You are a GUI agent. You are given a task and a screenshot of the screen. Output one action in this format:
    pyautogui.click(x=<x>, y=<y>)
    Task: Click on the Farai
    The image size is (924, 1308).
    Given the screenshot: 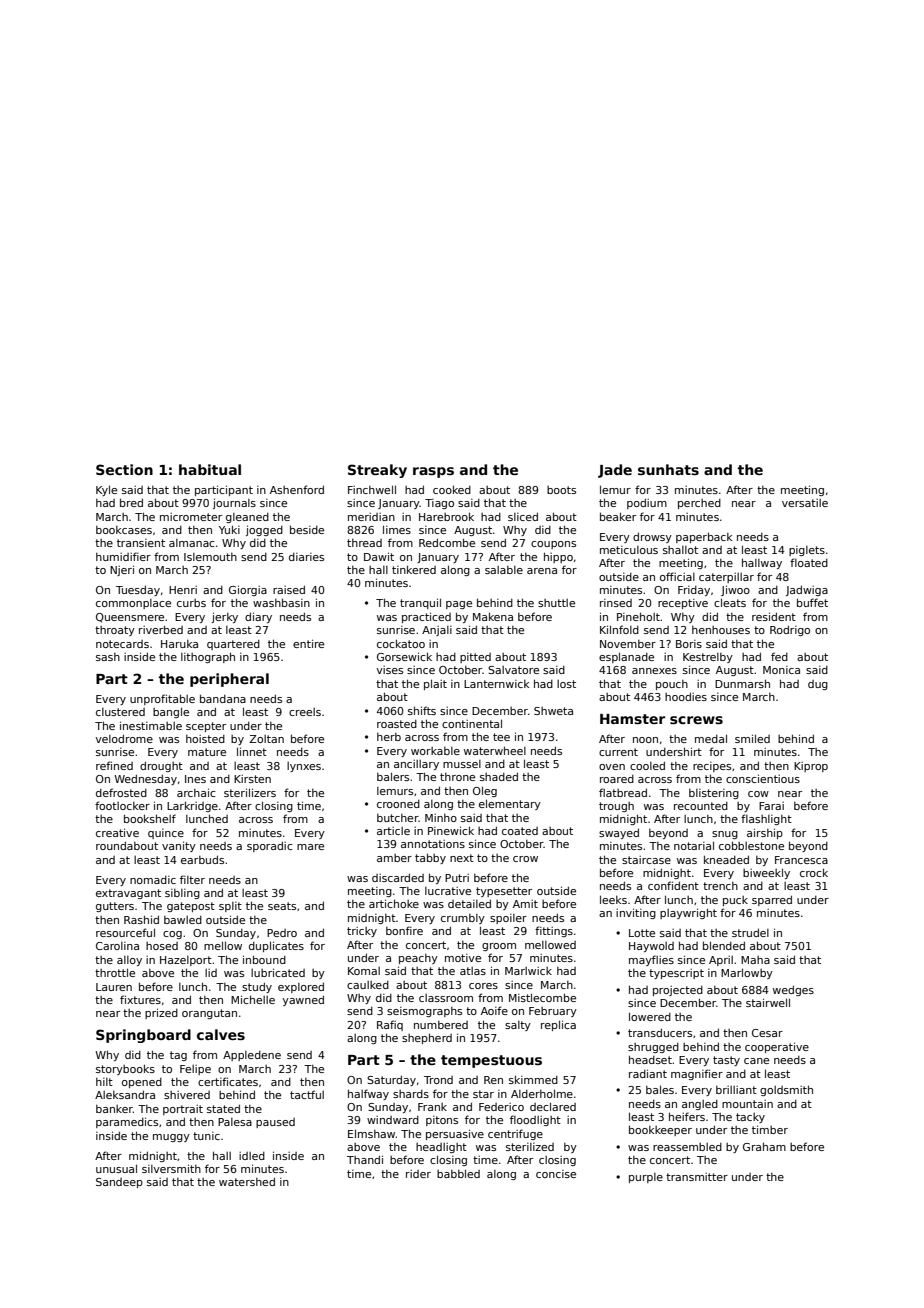 What is the action you would take?
    pyautogui.click(x=771, y=806)
